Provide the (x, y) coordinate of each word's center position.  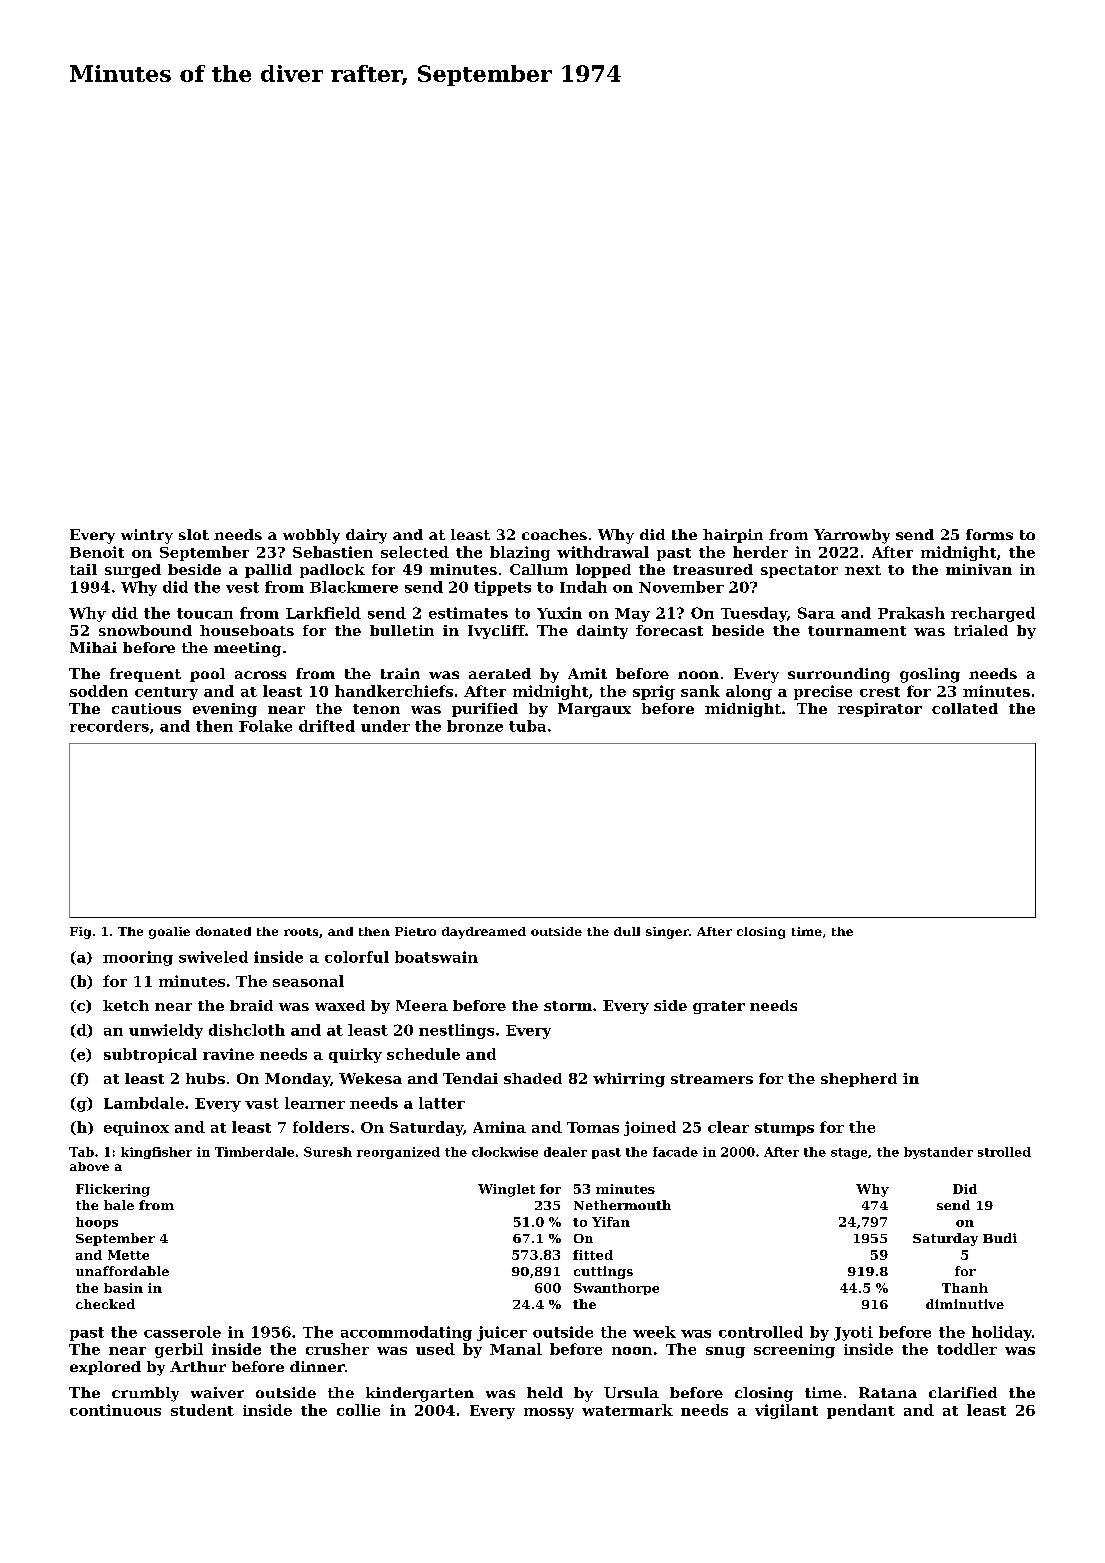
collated (965, 708)
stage (849, 1153)
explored (105, 1368)
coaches (554, 534)
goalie (169, 933)
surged (133, 571)
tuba (527, 726)
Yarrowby (852, 536)
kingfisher (156, 1153)
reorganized (398, 1153)
